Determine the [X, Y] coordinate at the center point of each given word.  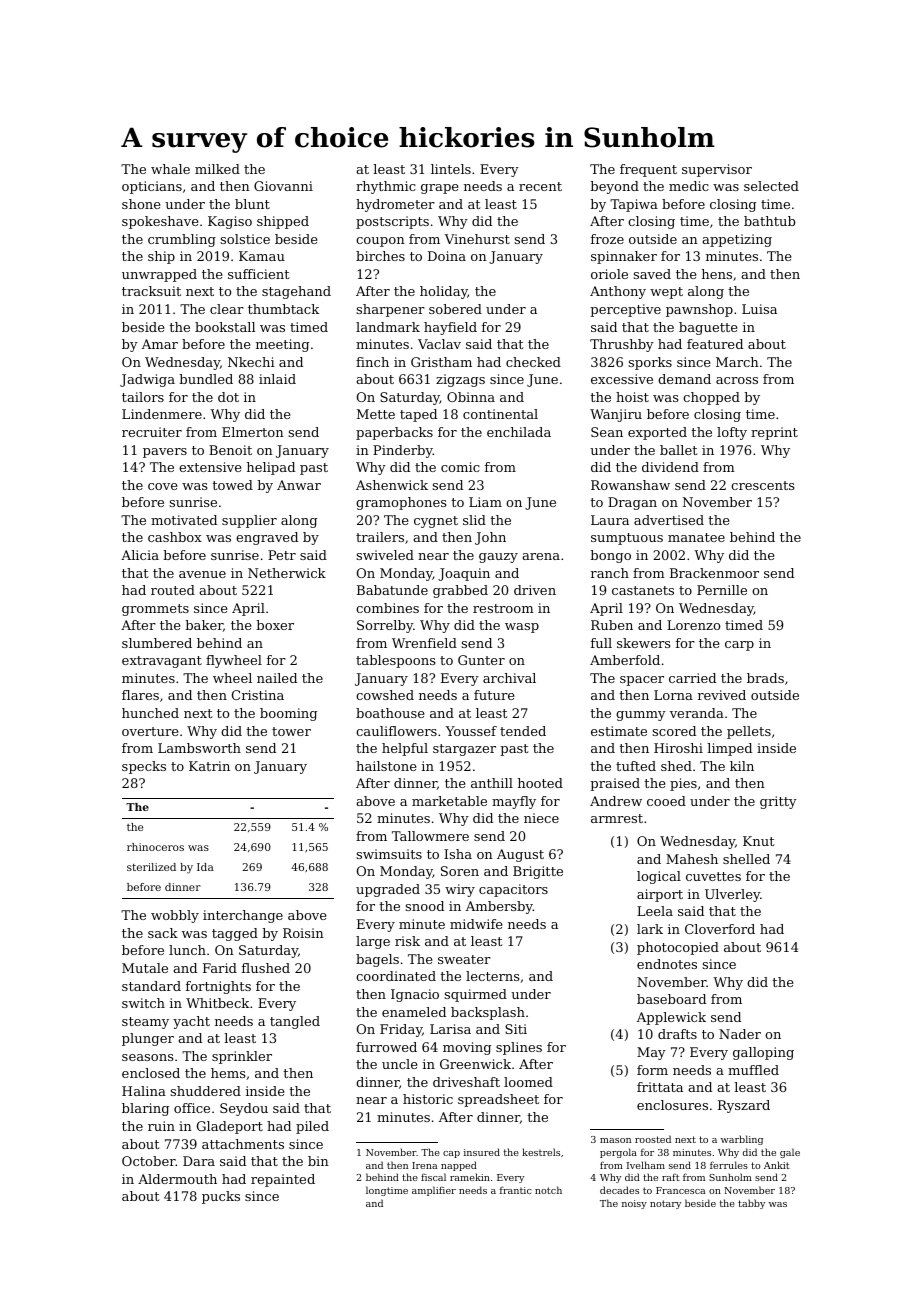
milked [217, 169]
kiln [742, 766]
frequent [648, 170]
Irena [424, 1165]
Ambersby [499, 907]
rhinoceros [155, 847]
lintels [451, 169]
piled [312, 1127]
